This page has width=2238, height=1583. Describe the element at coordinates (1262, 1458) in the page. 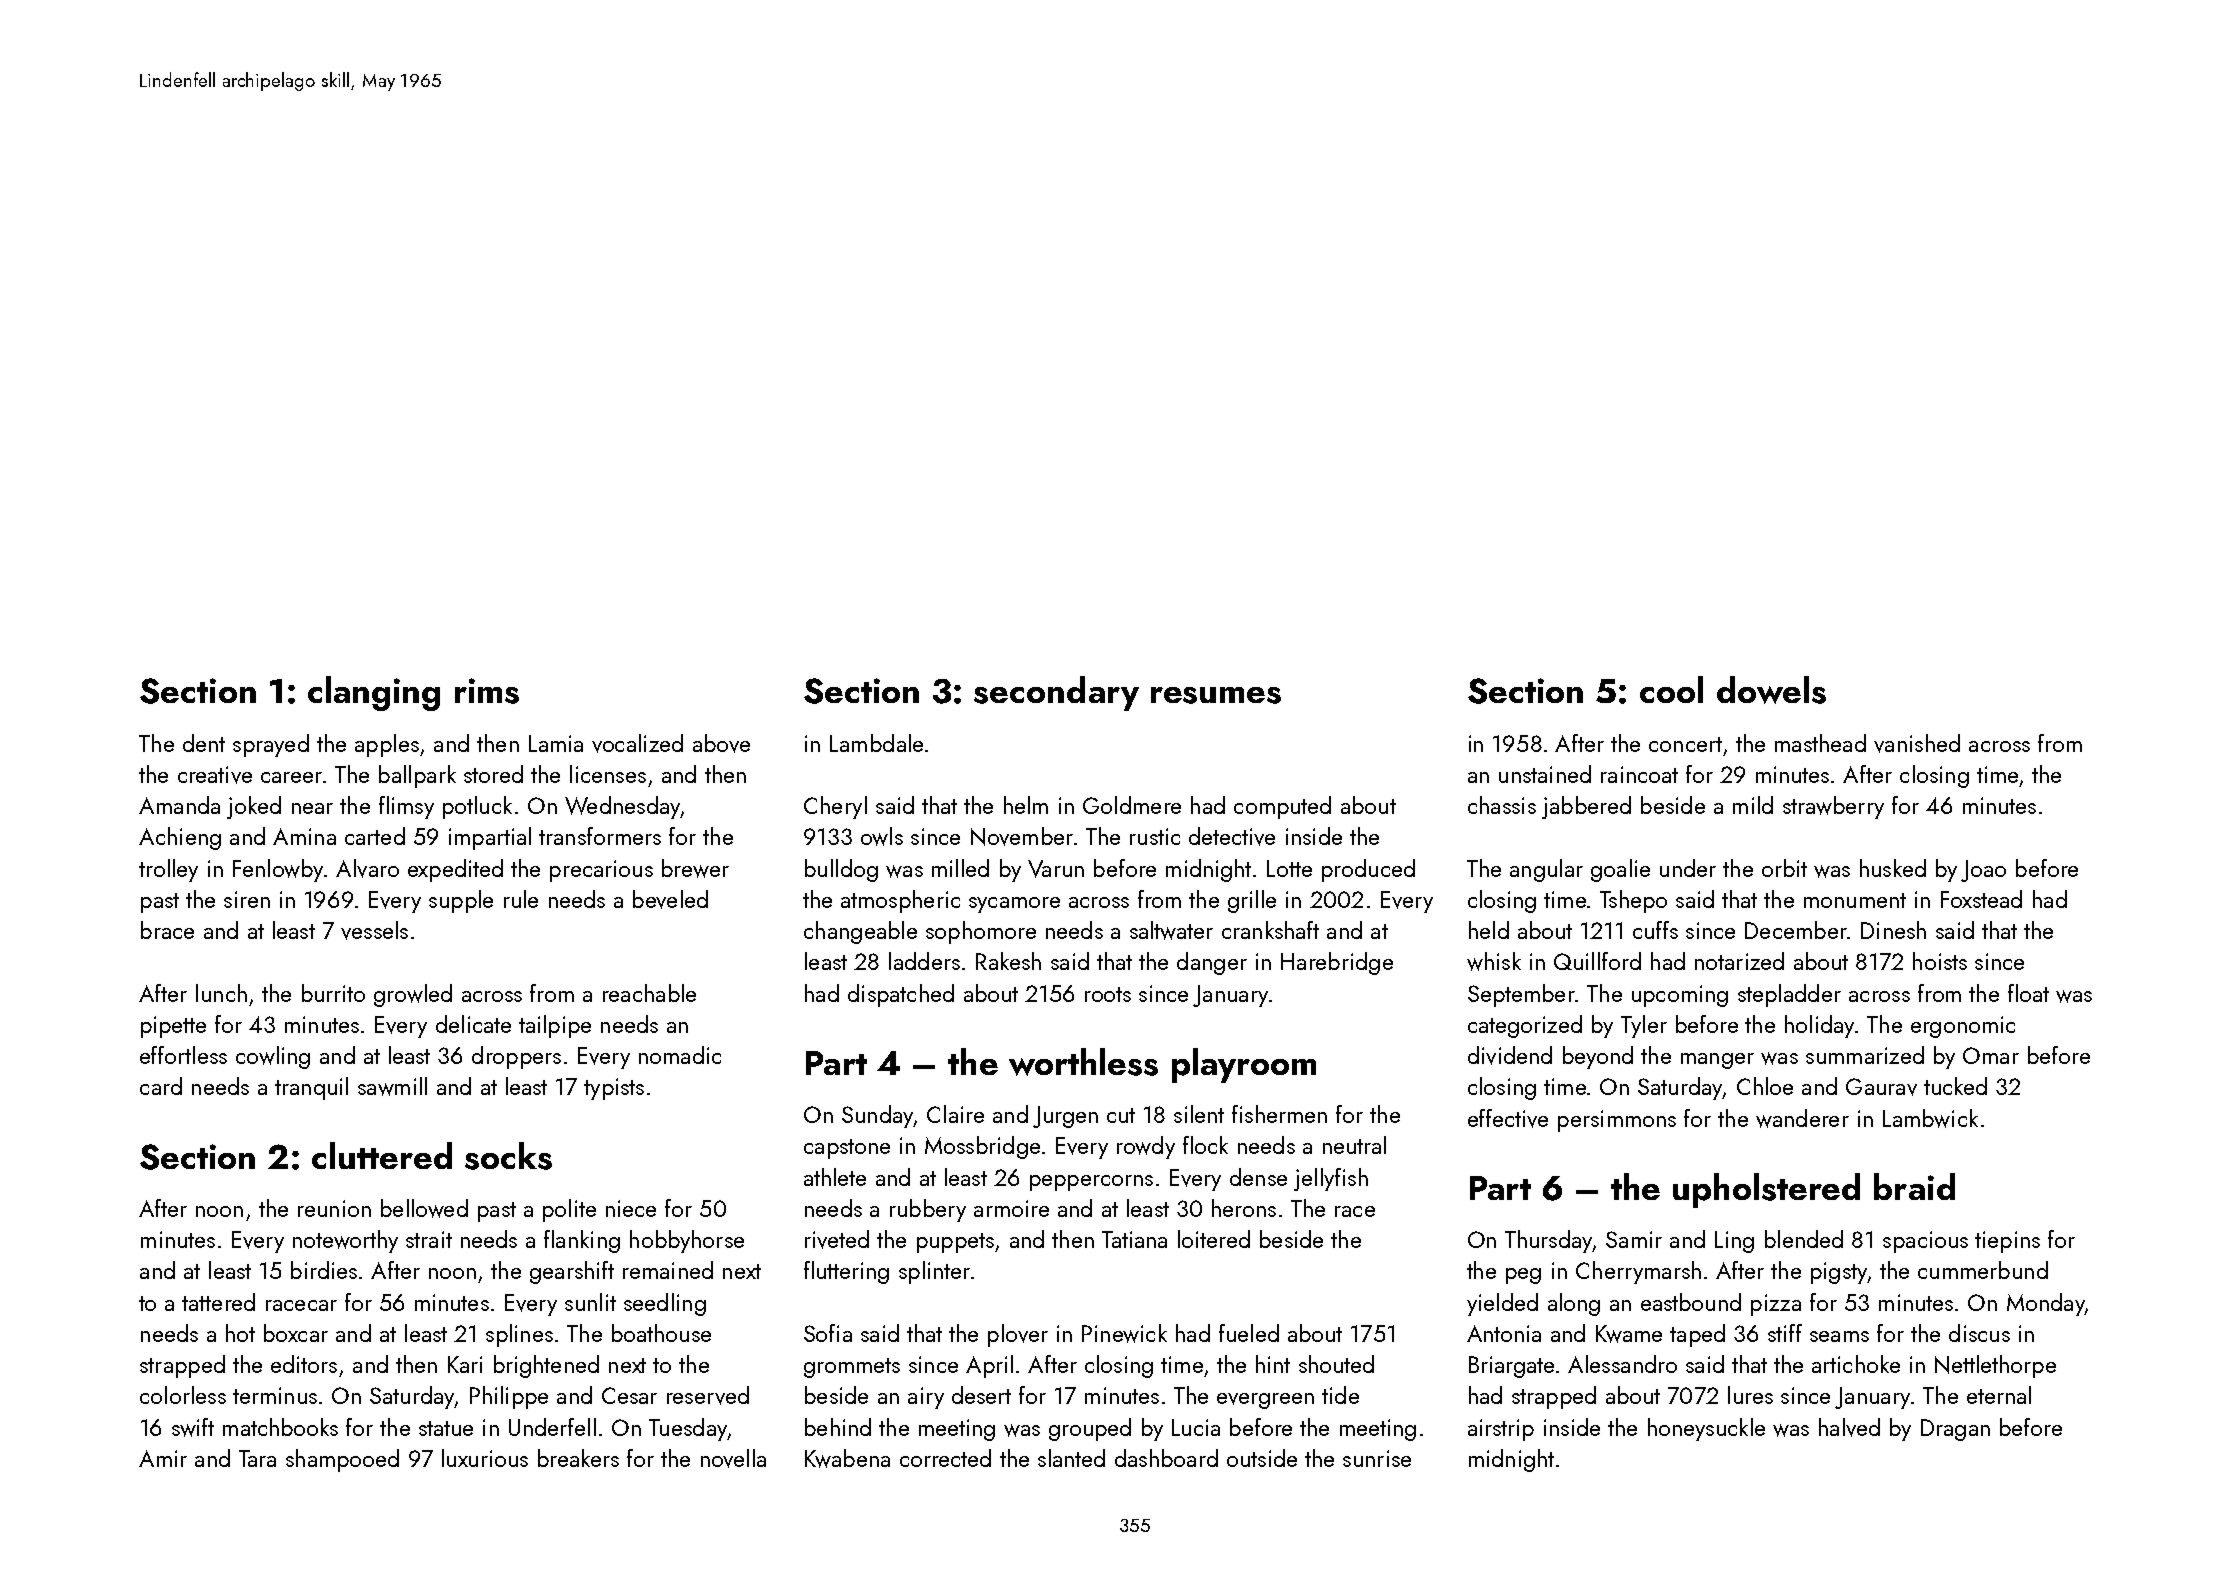

I see `outside` at that location.
